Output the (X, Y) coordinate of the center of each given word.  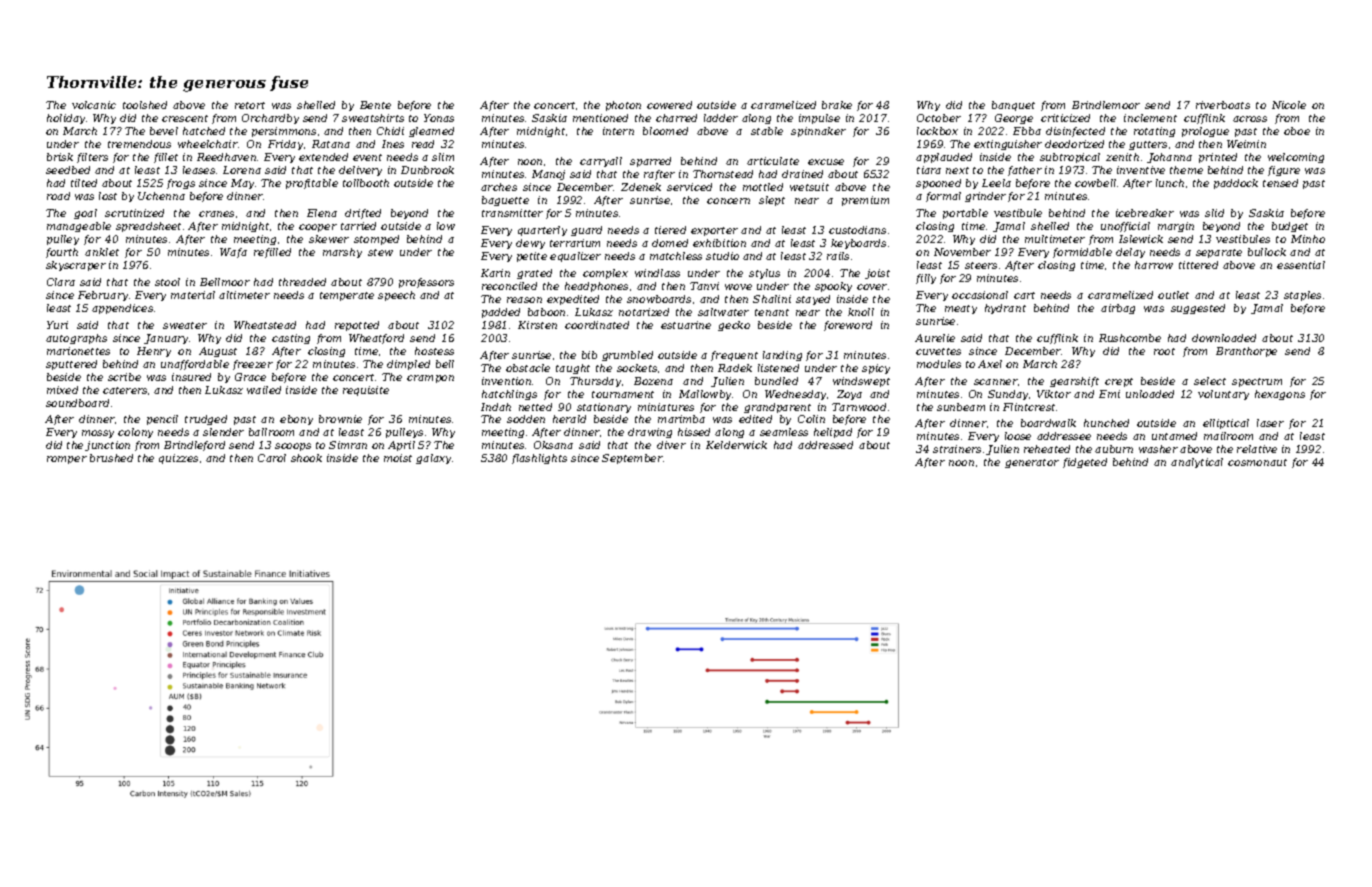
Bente (375, 105)
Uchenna (161, 196)
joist (877, 274)
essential (1301, 265)
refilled (272, 253)
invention (506, 381)
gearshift (1074, 382)
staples (1302, 296)
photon (623, 106)
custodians (857, 230)
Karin (495, 273)
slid (1214, 213)
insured (191, 377)
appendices (122, 309)
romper (67, 460)
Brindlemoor (1106, 105)
